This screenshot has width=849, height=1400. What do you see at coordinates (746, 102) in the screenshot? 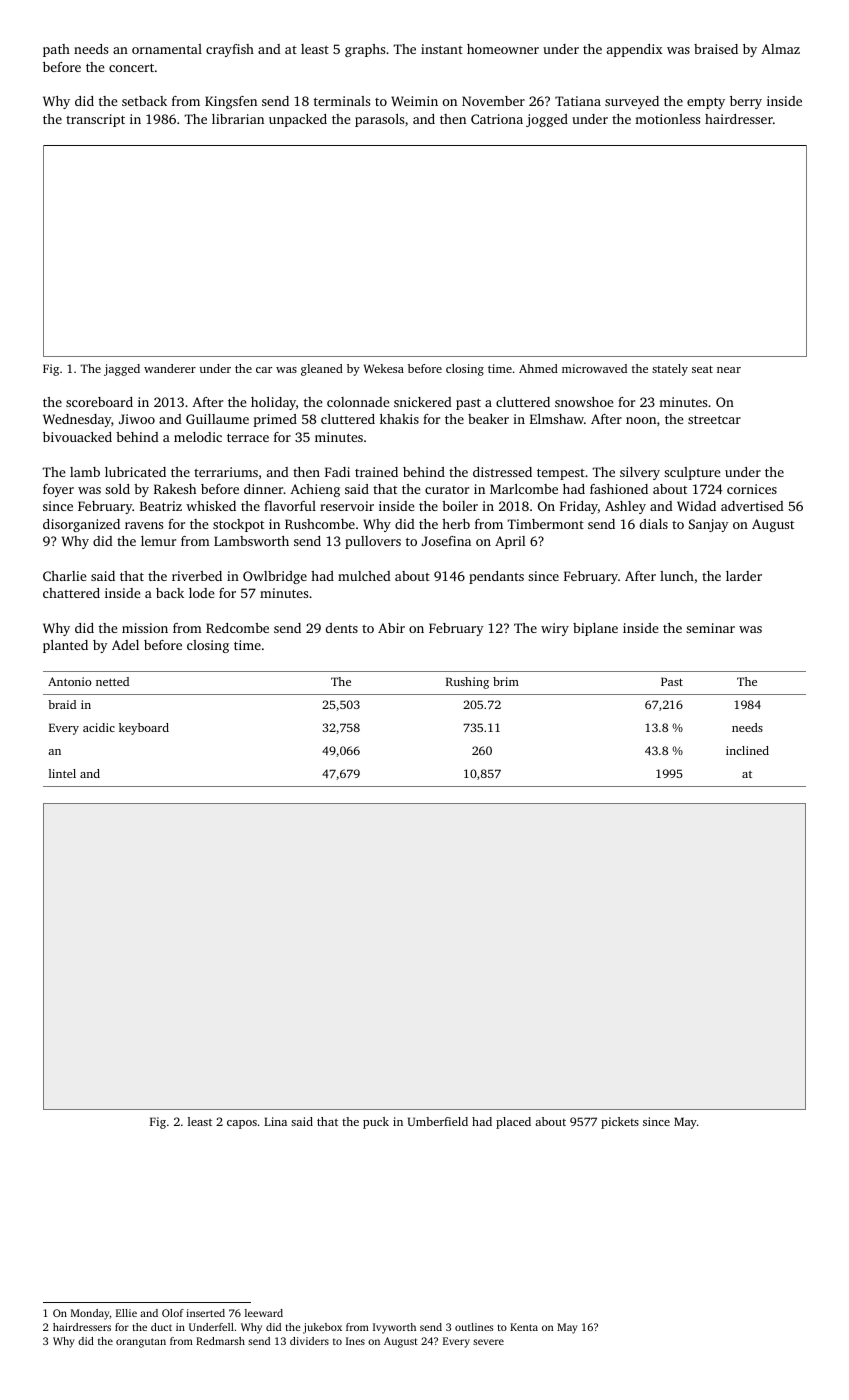
I see `berry` at bounding box center [746, 102].
